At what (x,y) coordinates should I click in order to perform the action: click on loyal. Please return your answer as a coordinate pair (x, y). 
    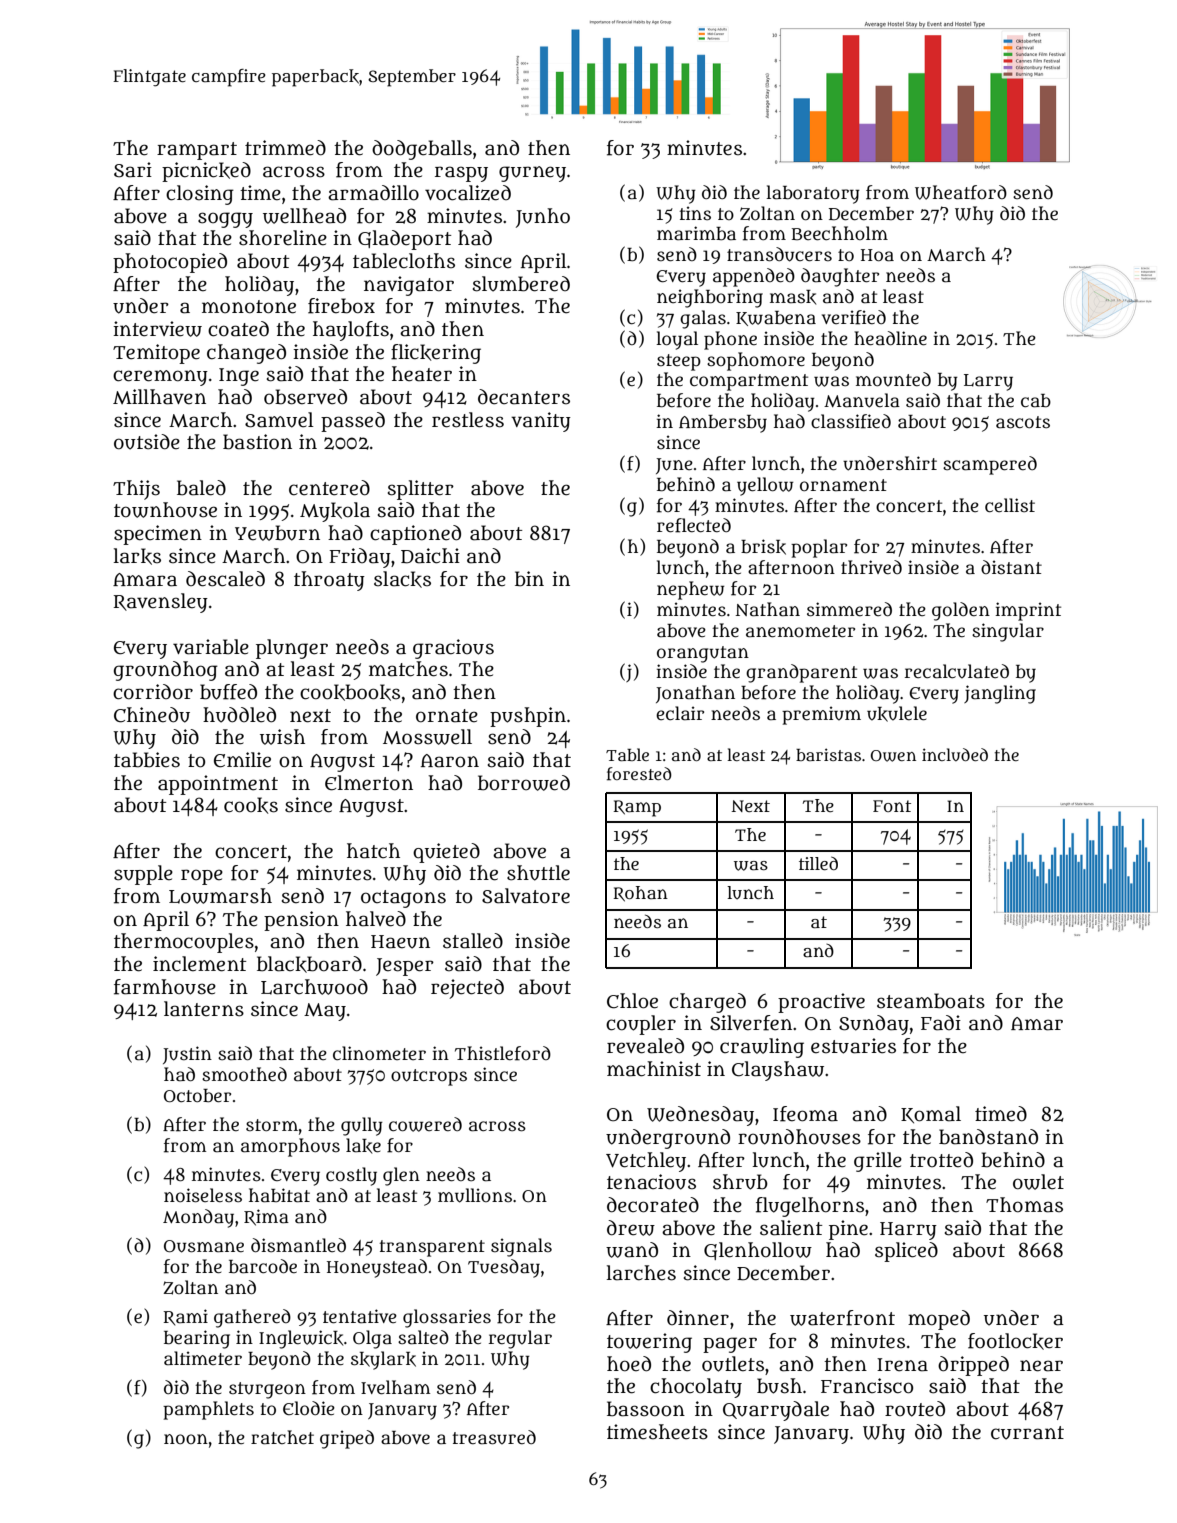
    Looking at the image, I should click on (677, 340).
